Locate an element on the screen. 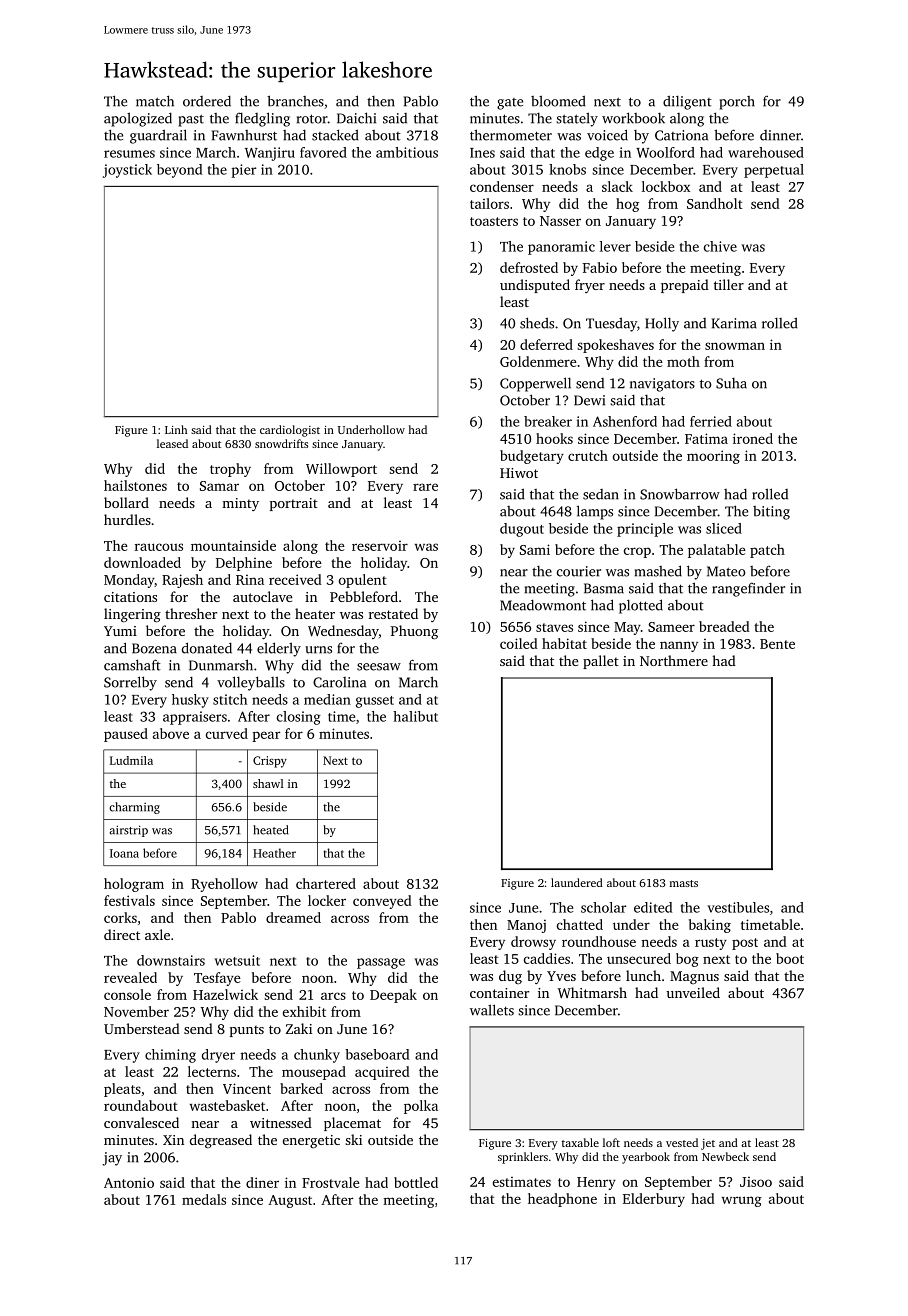 This screenshot has width=908, height=1316. Bente is located at coordinates (777, 644).
